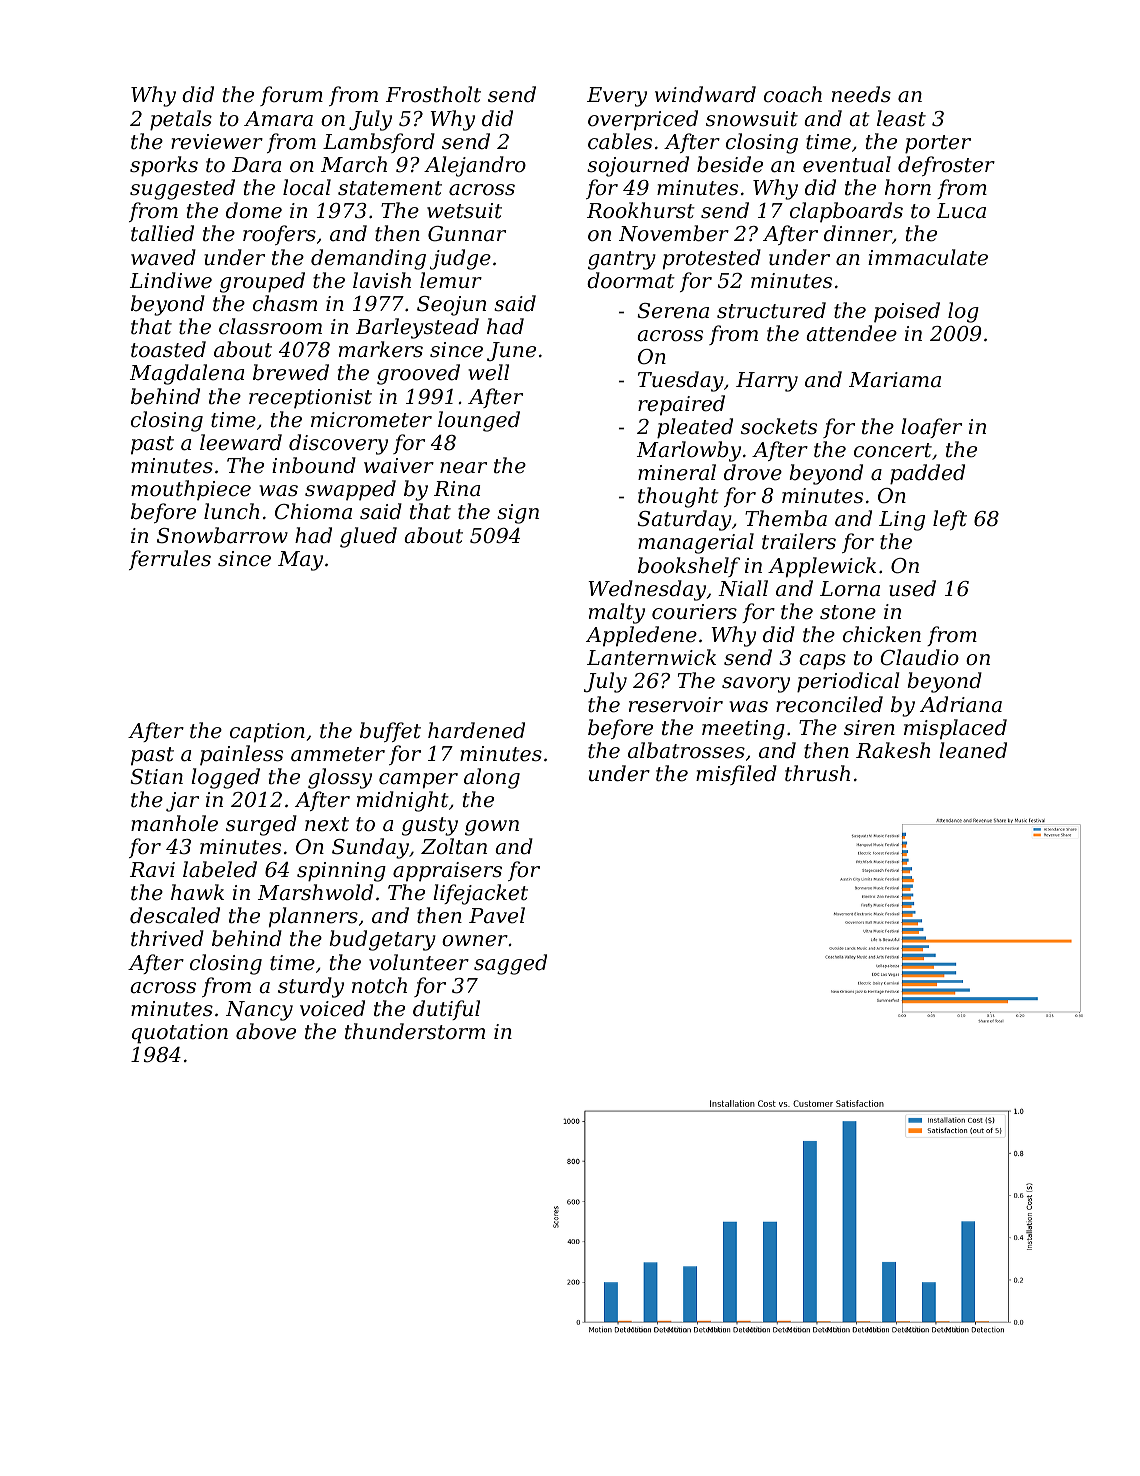 The width and height of the screenshot is (1140, 1476). Describe the element at coordinates (510, 964) in the screenshot. I see `sagged` at that location.
